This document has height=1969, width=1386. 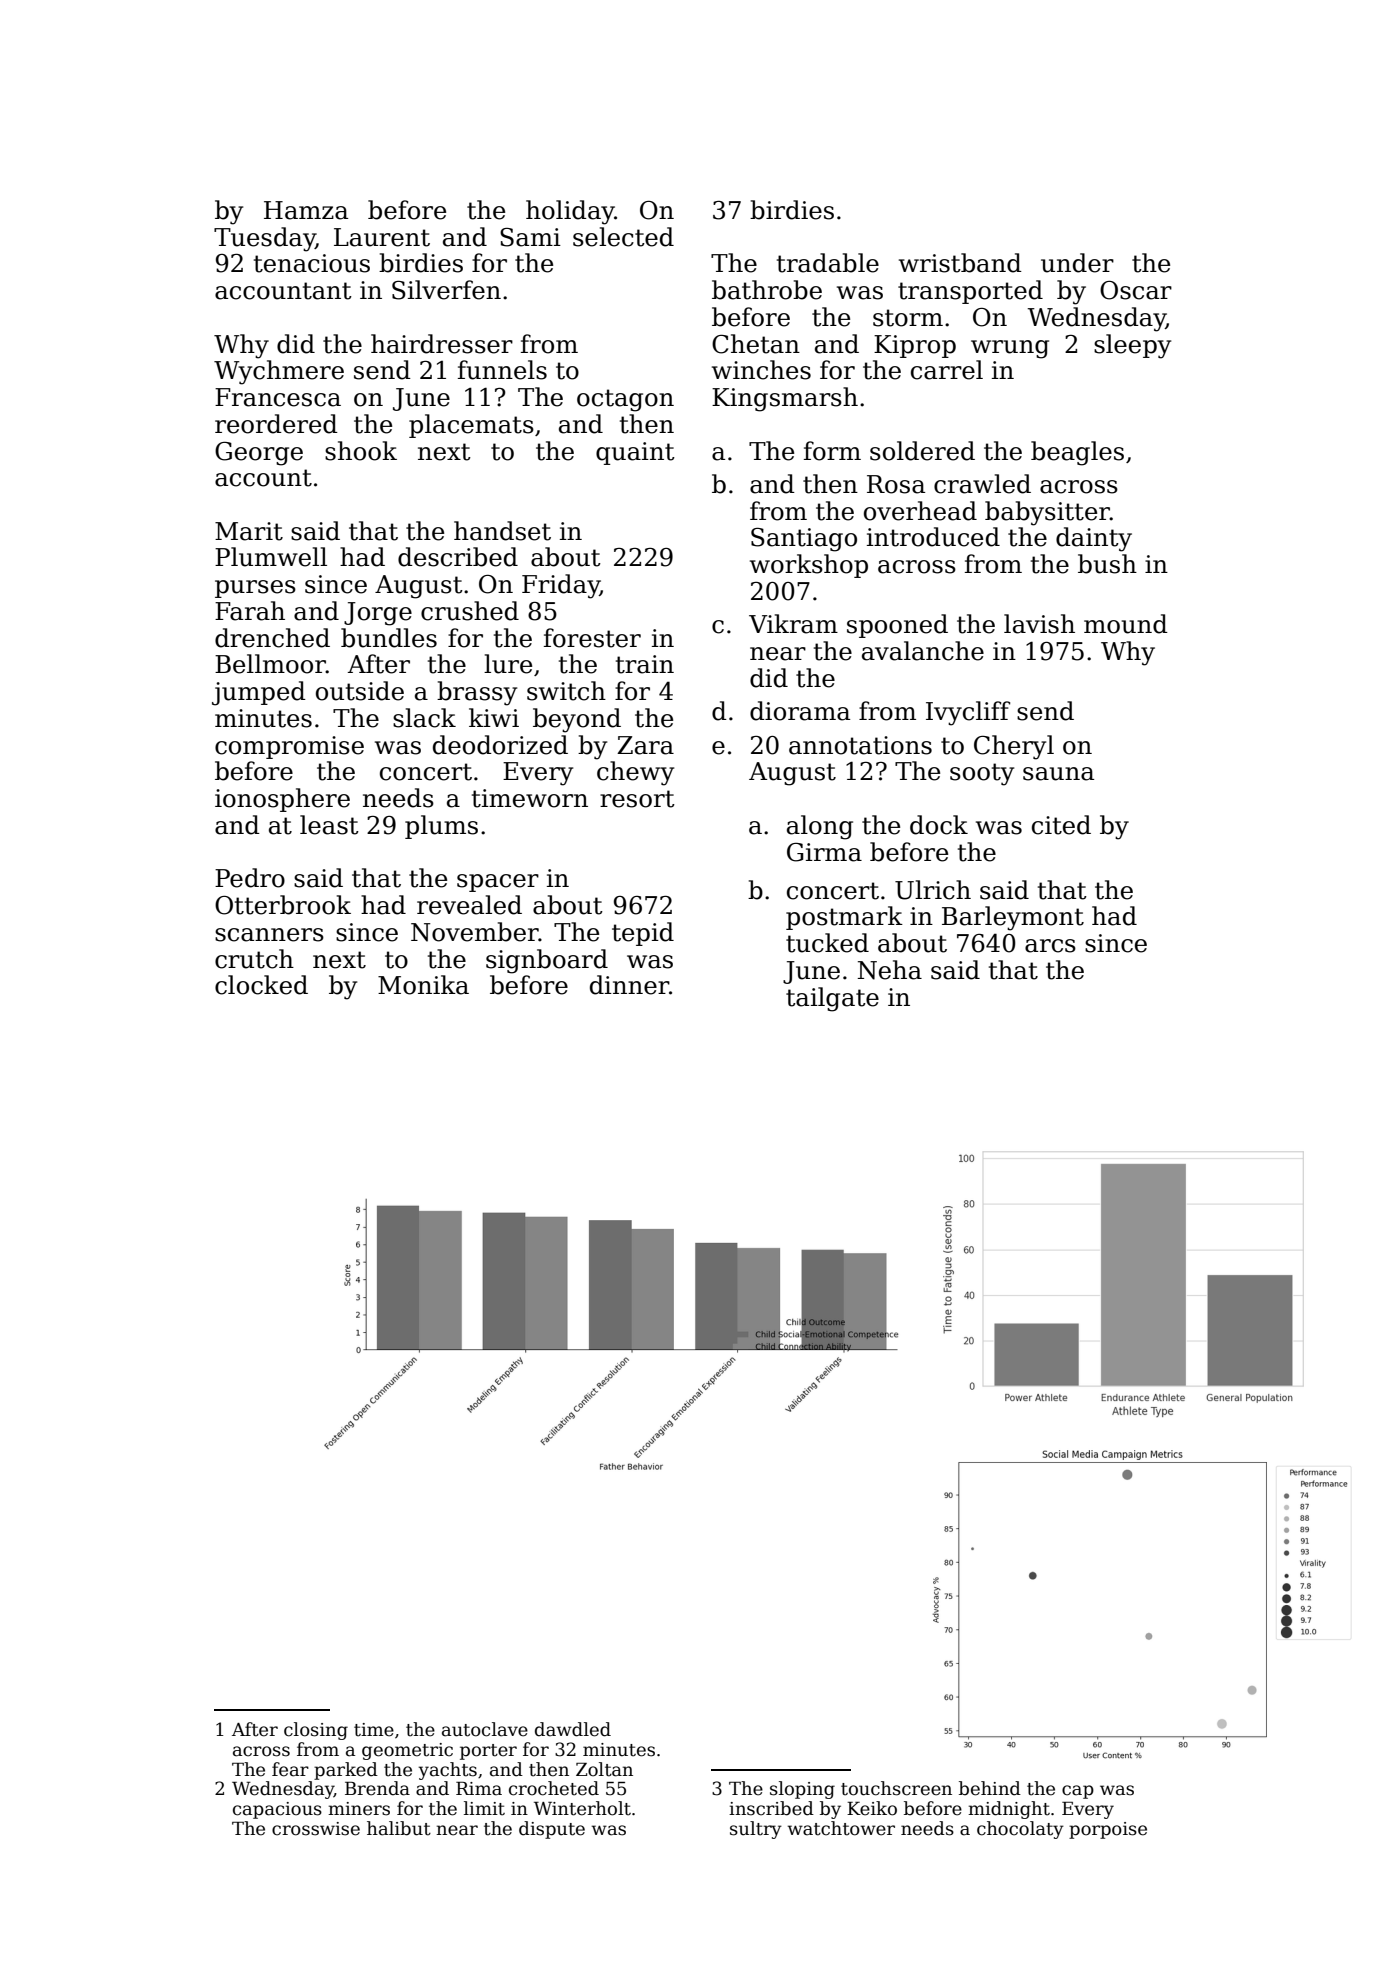 I want to click on Kingsmarsh, so click(x=785, y=399).
